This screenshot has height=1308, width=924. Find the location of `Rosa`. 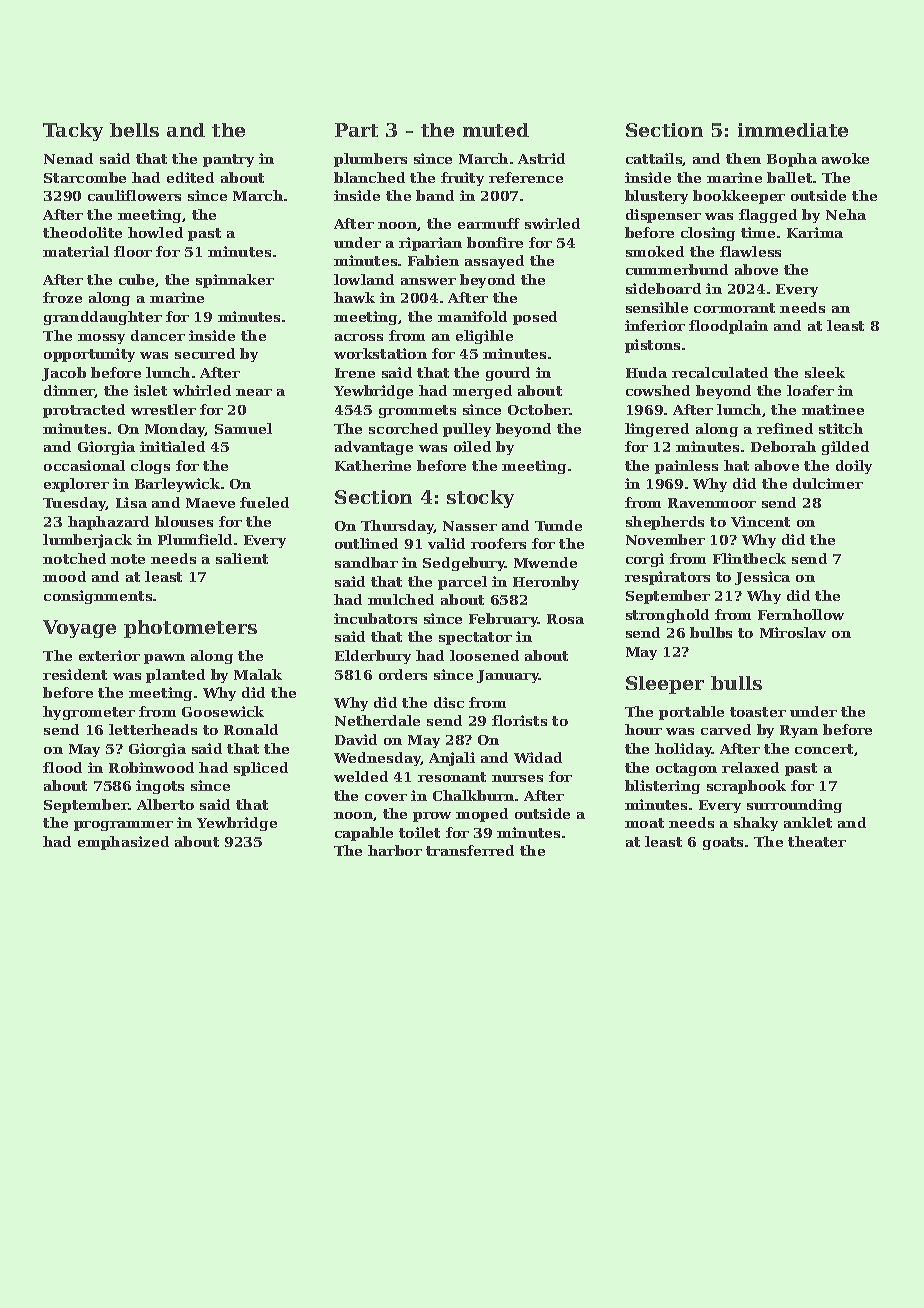

Rosa is located at coordinates (565, 619).
